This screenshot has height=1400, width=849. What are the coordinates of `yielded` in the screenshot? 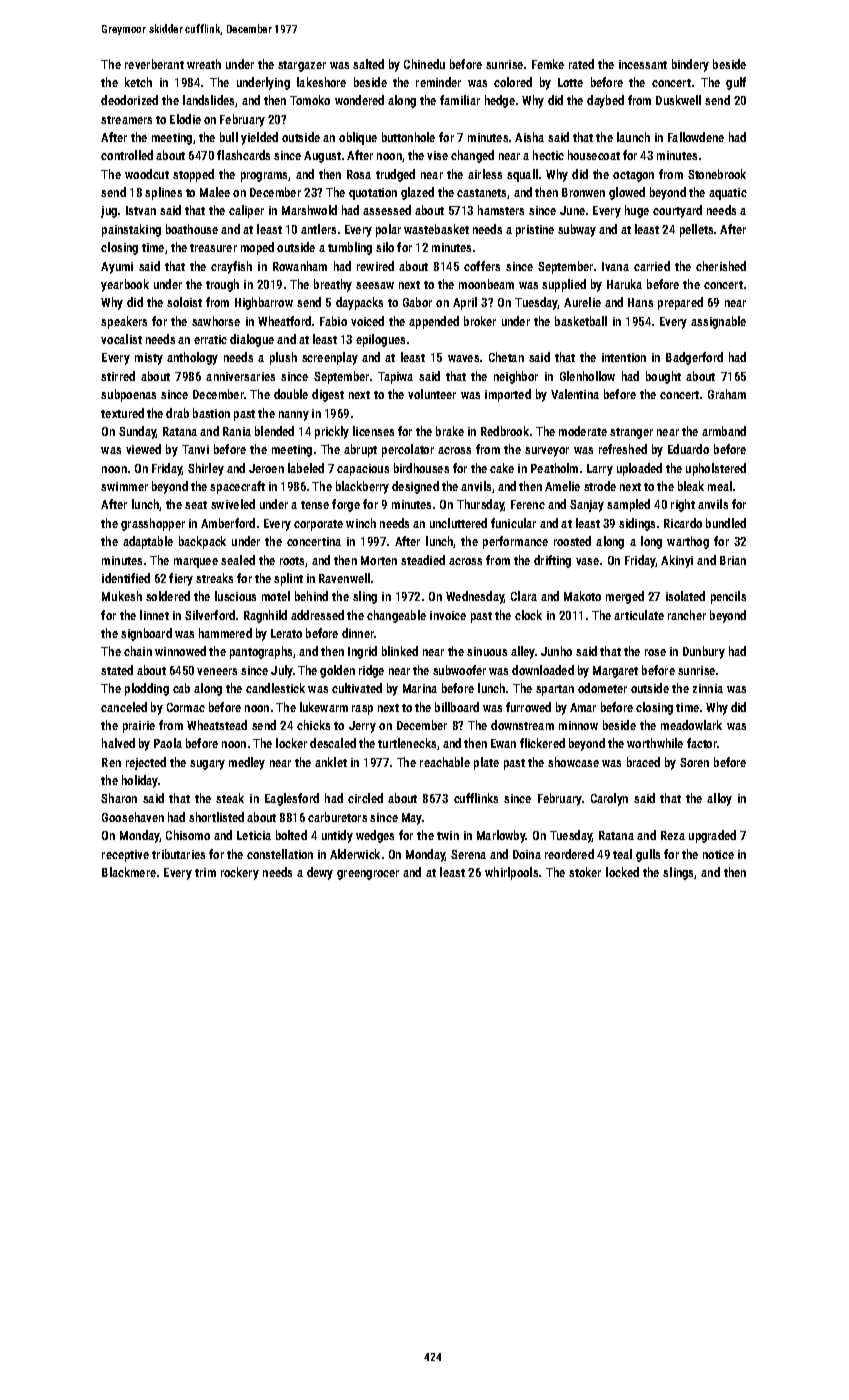 It's located at (259, 138).
